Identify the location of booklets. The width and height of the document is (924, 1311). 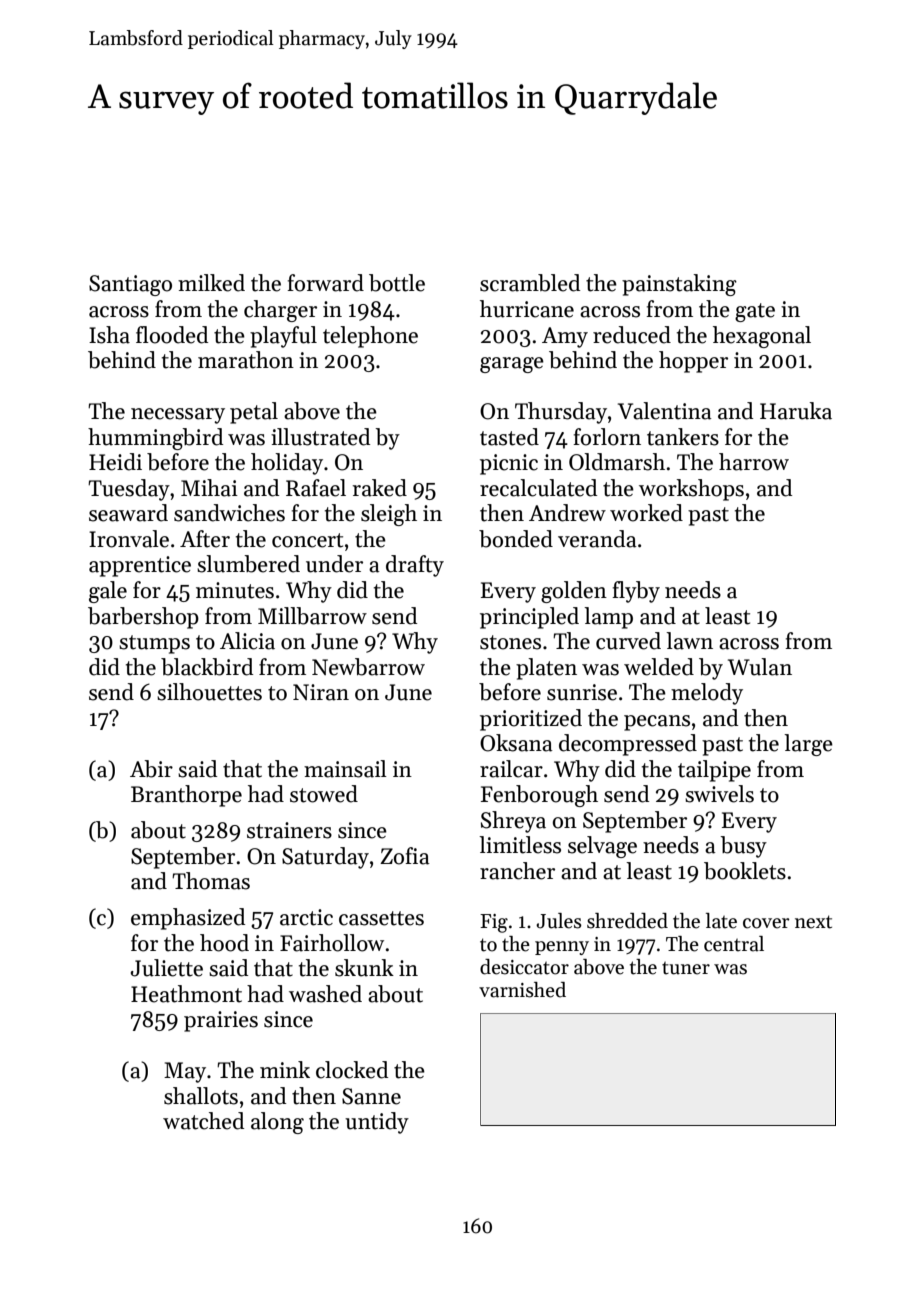
(745, 871).
